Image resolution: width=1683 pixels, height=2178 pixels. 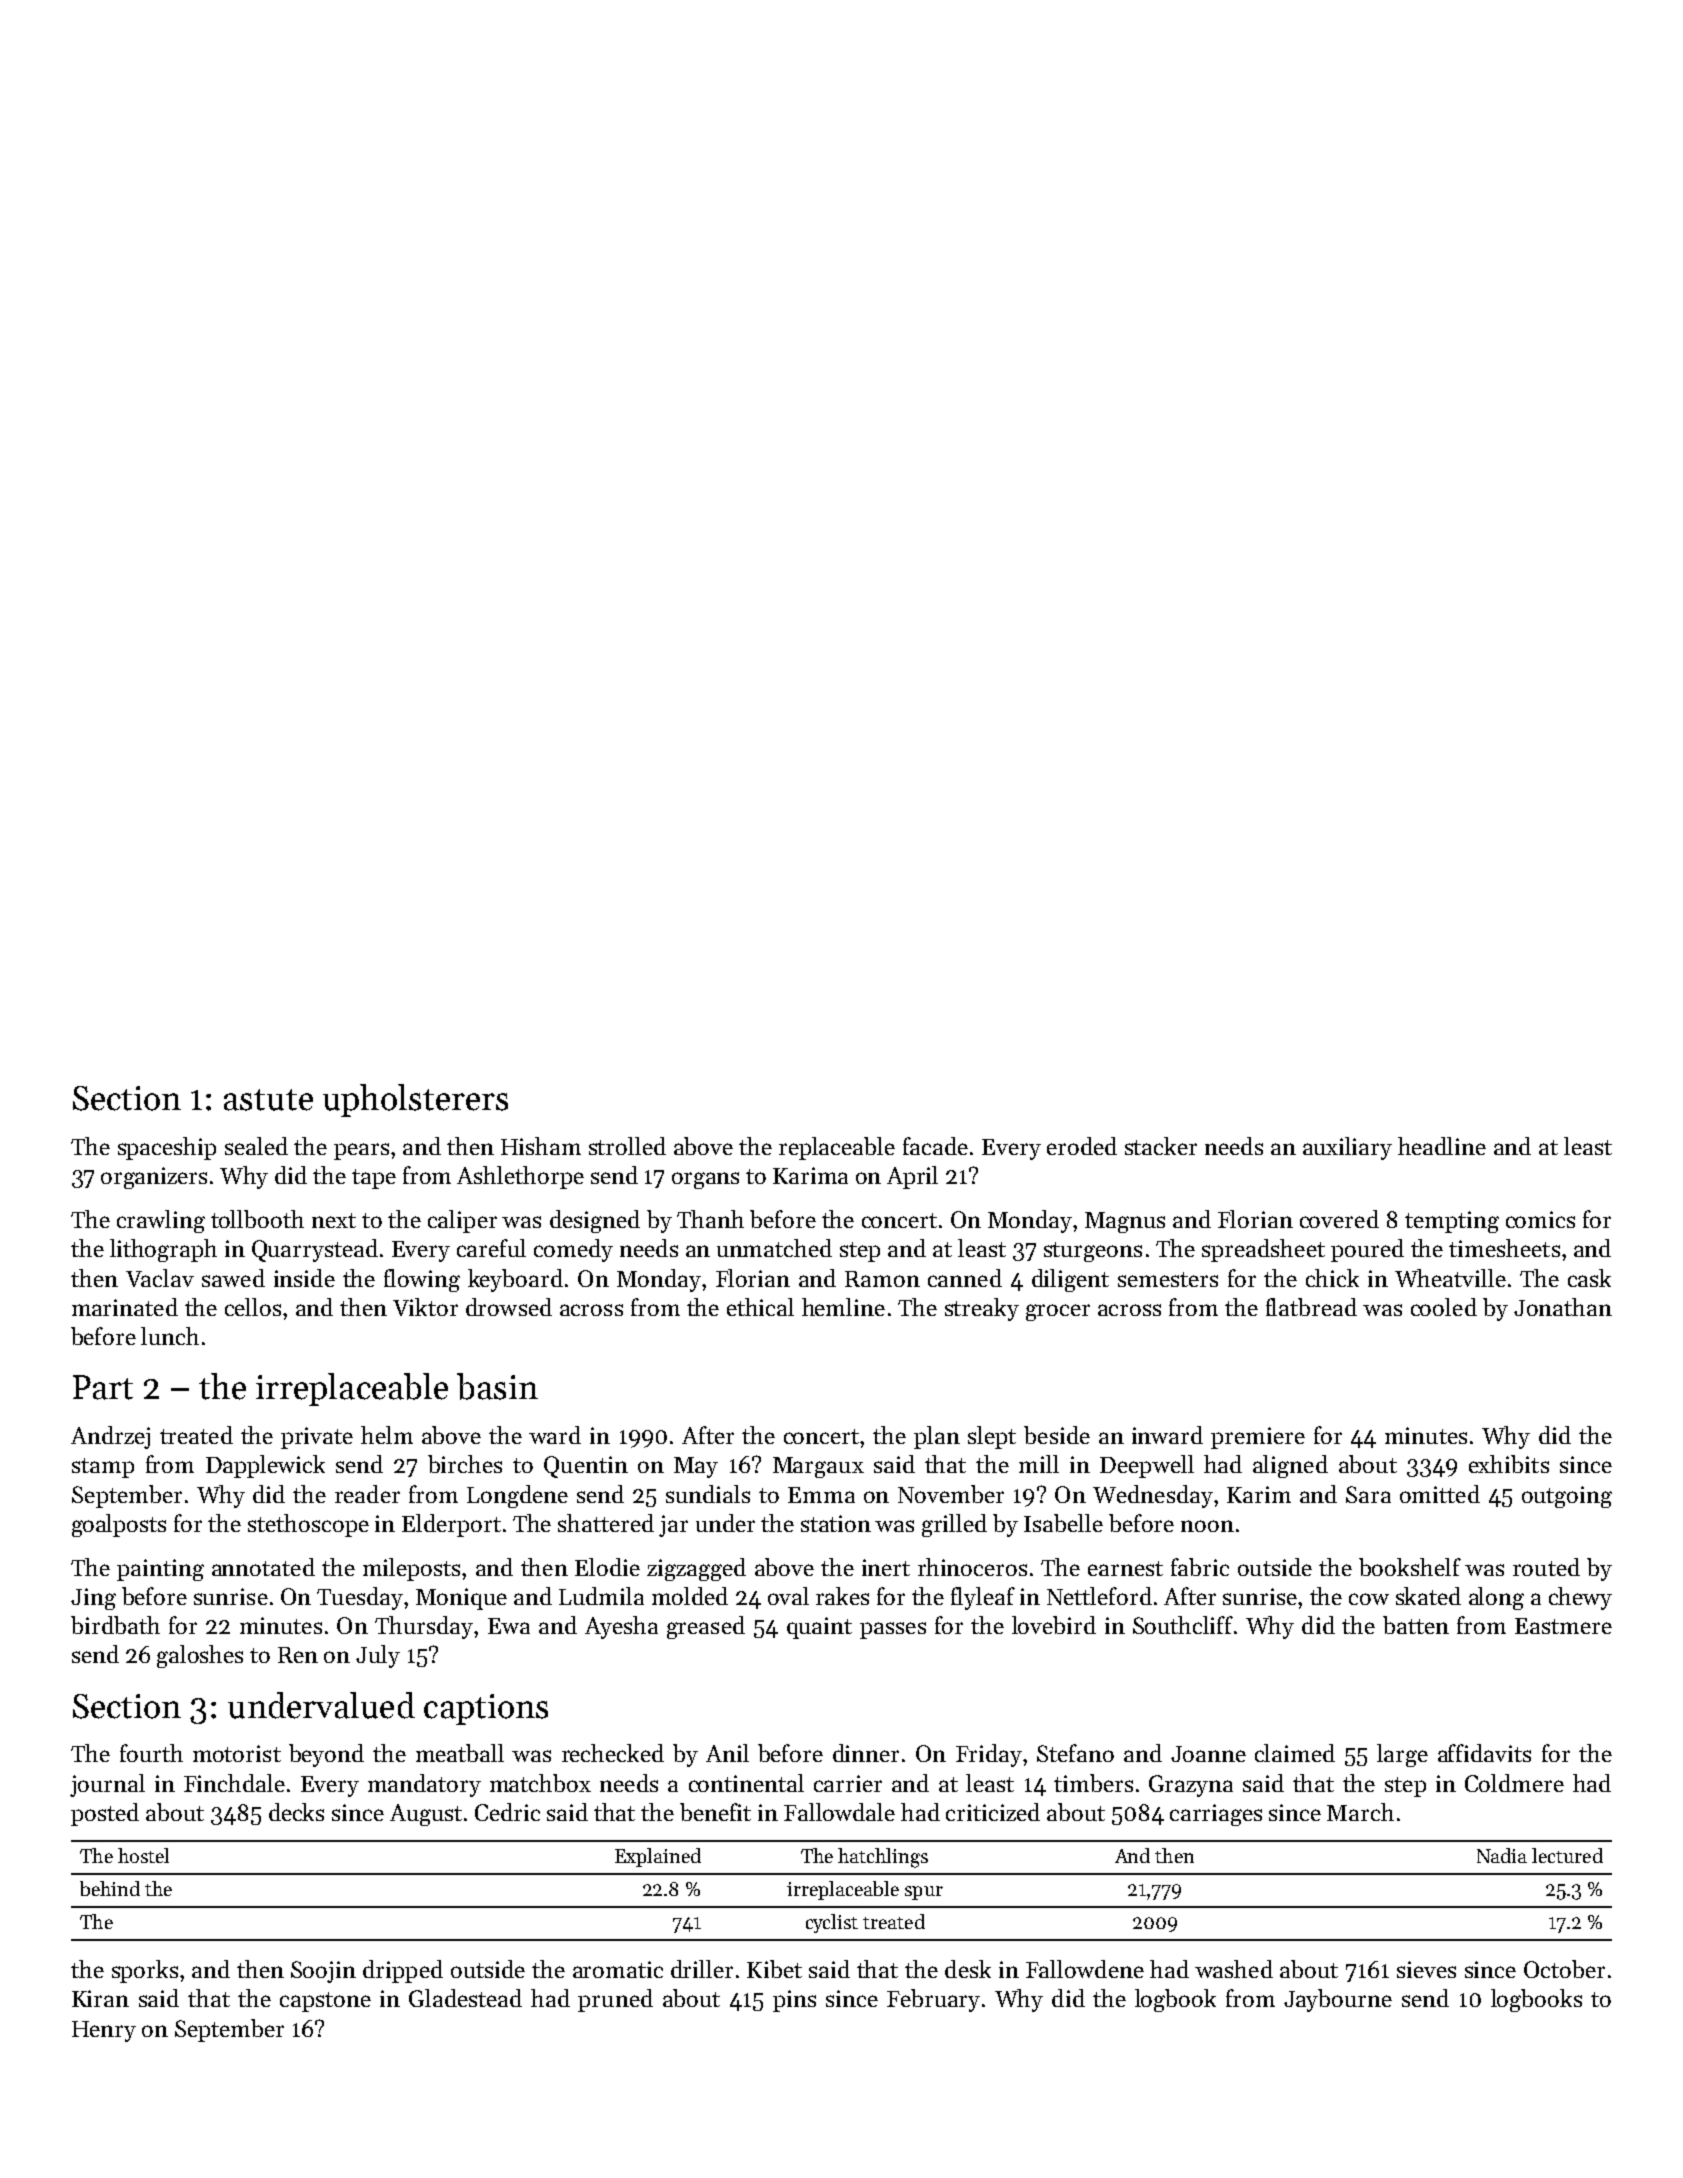 I want to click on drowsed, so click(x=509, y=1307).
